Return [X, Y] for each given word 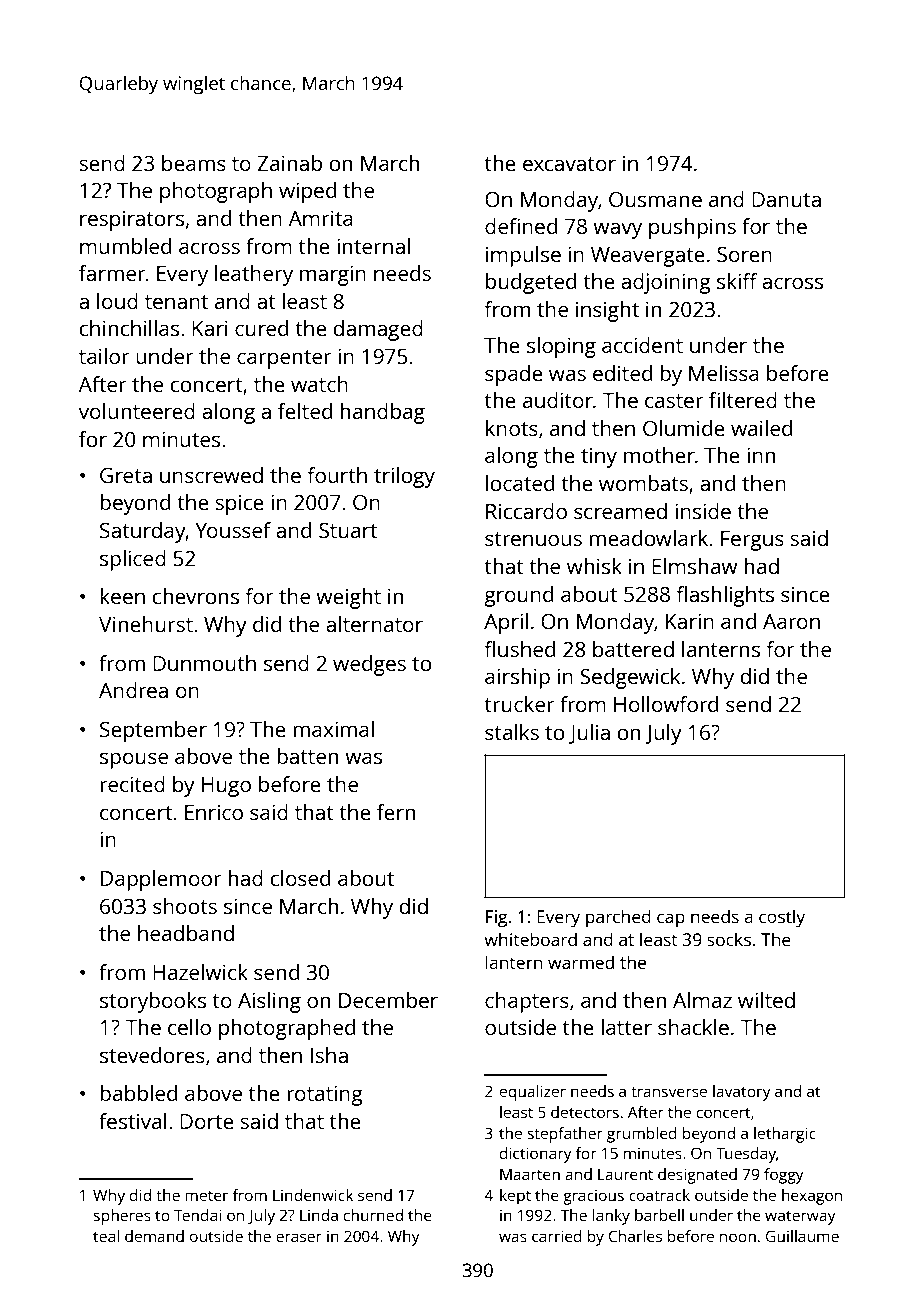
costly [782, 918]
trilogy [404, 477]
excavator [569, 164]
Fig [496, 918]
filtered [743, 400]
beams [194, 163]
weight [348, 598]
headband [186, 933]
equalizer [533, 1093]
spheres [122, 1217]
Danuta [786, 199]
